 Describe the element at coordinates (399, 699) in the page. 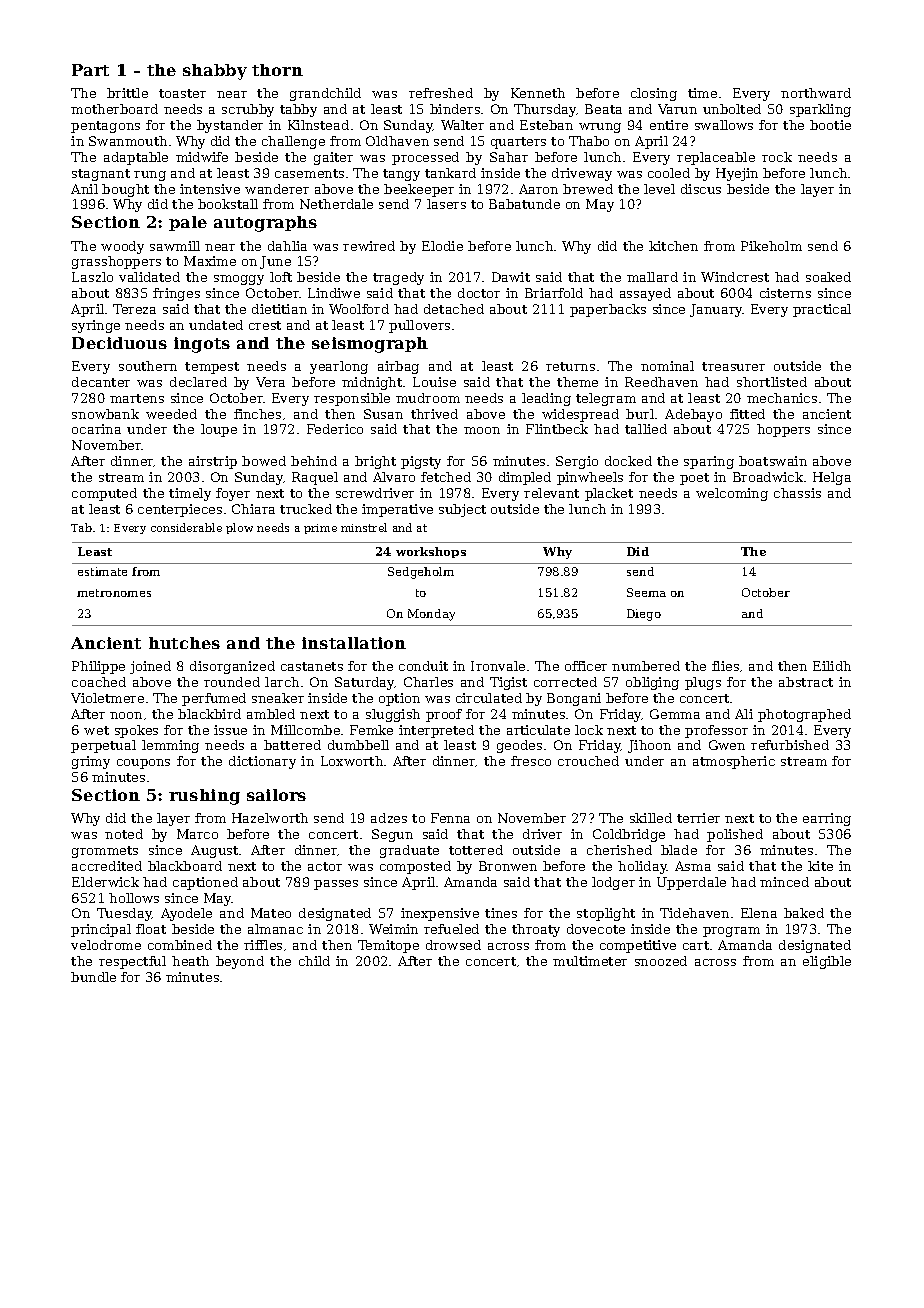

I see `option` at that location.
